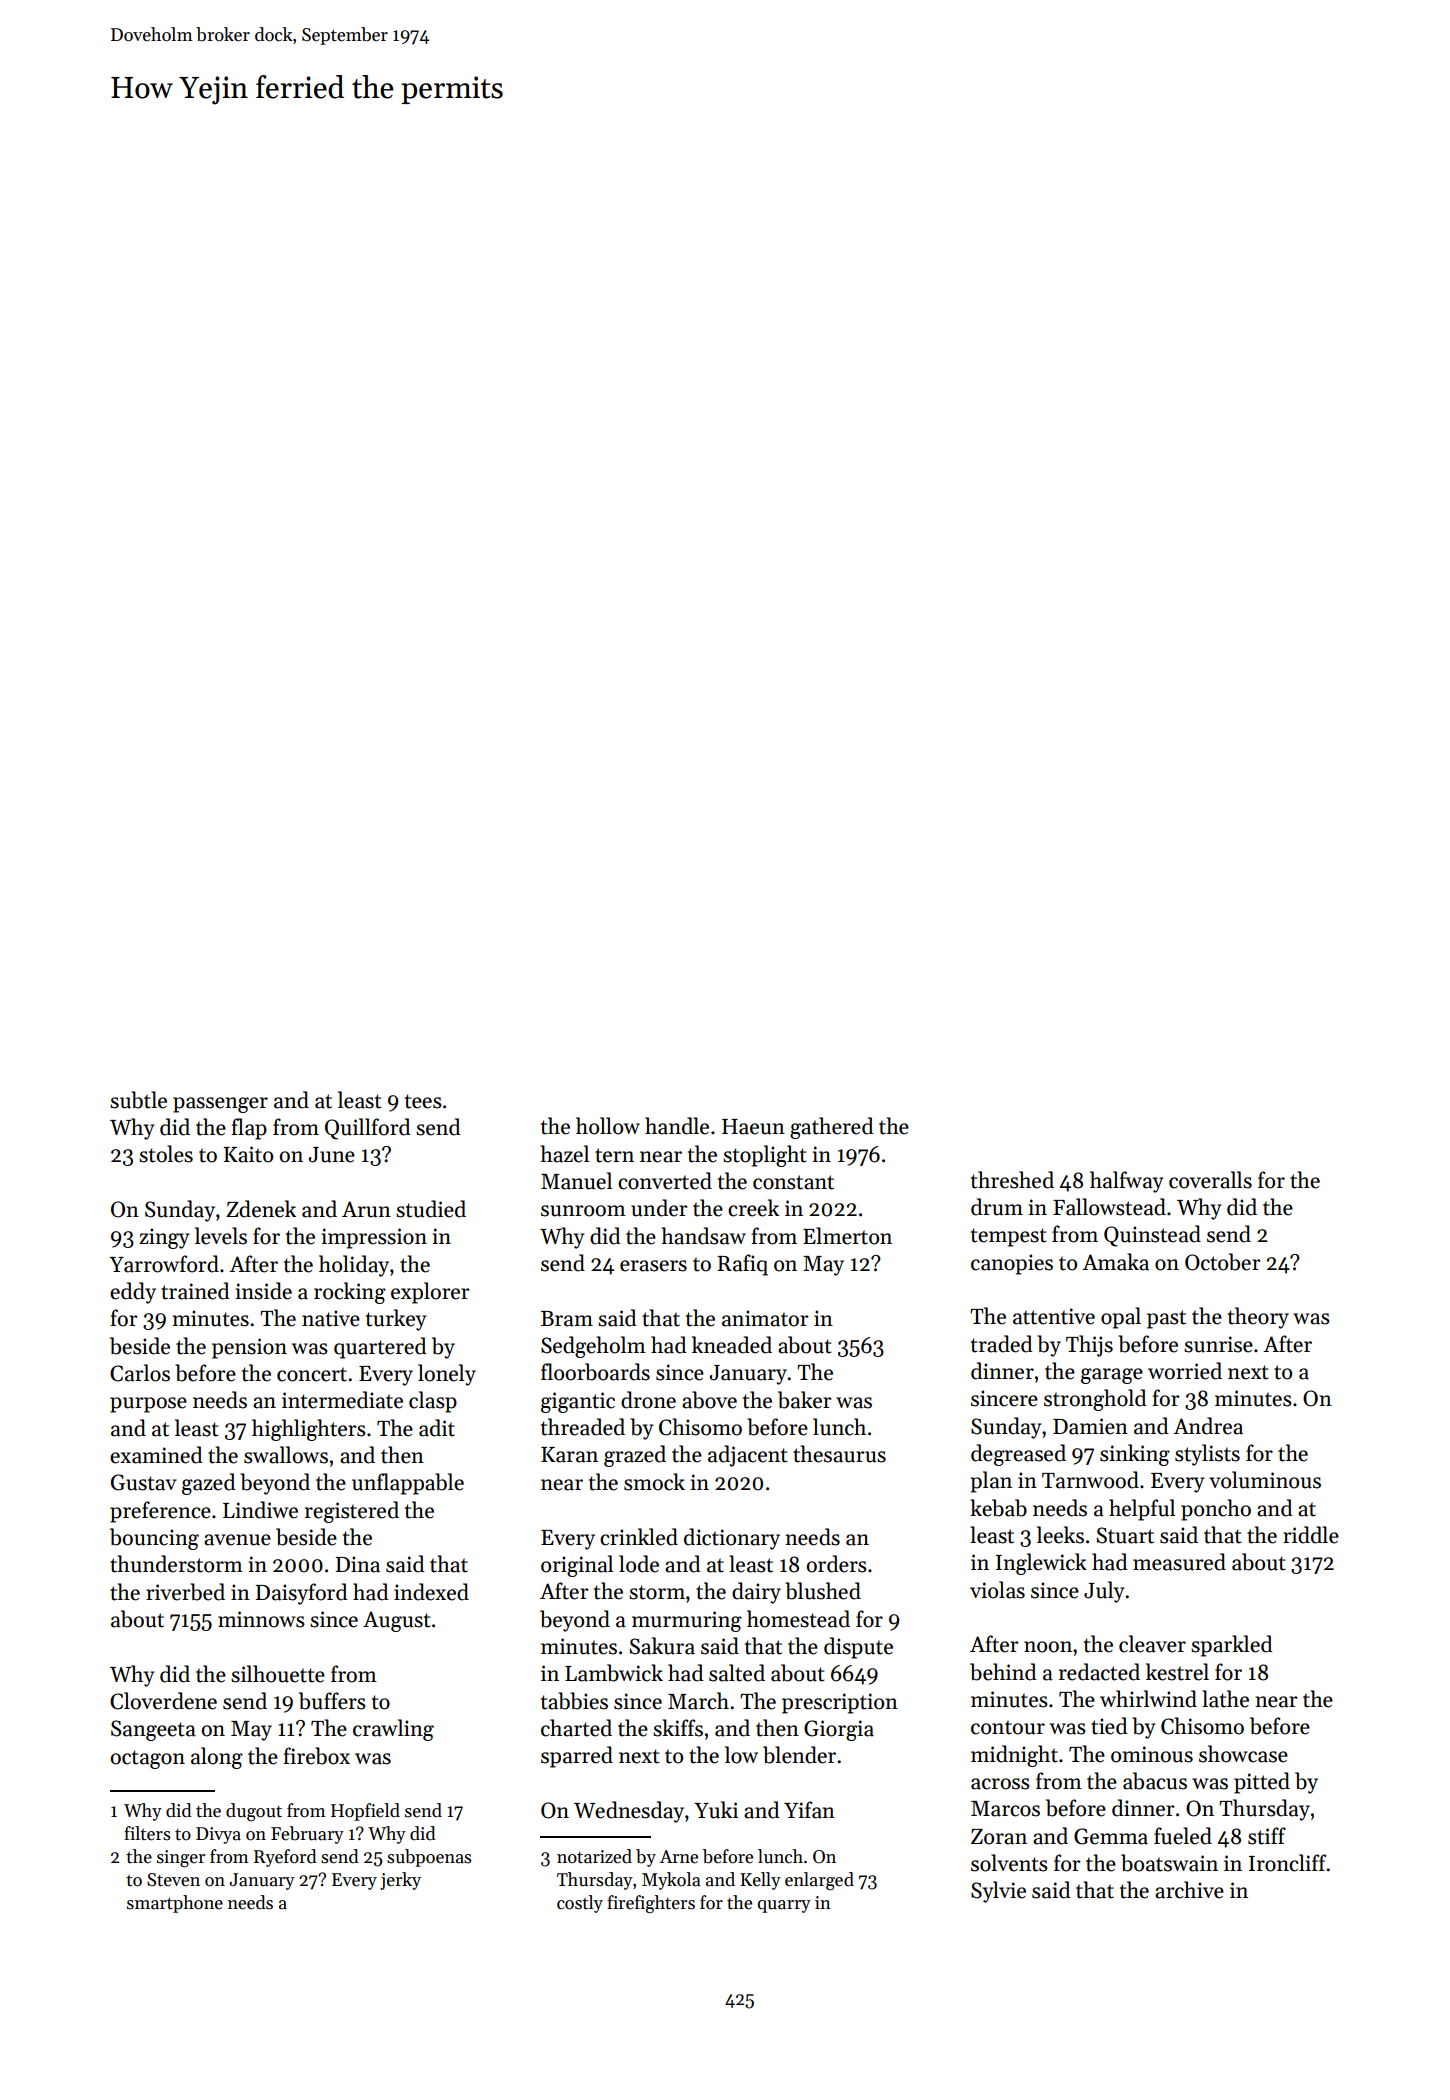 The height and width of the document is (2100, 1450). Describe the element at coordinates (1210, 1180) in the document. I see `coveralls` at that location.
